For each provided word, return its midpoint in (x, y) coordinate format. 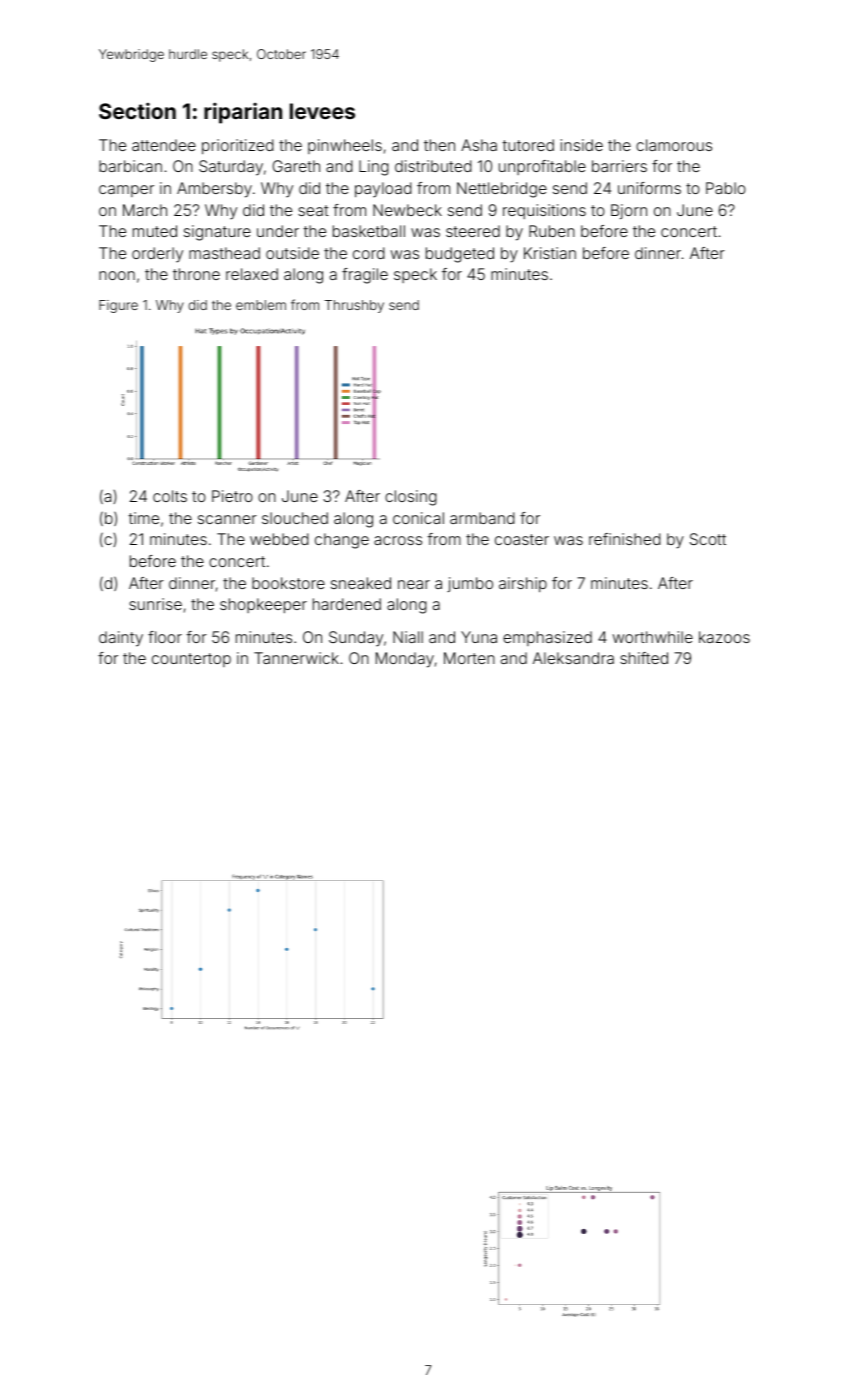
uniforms (649, 188)
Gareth (296, 166)
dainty (121, 639)
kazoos (724, 637)
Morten (469, 658)
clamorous (674, 145)
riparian (243, 113)
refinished (625, 539)
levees (322, 111)
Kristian (550, 253)
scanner (227, 519)
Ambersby (214, 190)
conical (418, 518)
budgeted (460, 255)
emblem (261, 305)
